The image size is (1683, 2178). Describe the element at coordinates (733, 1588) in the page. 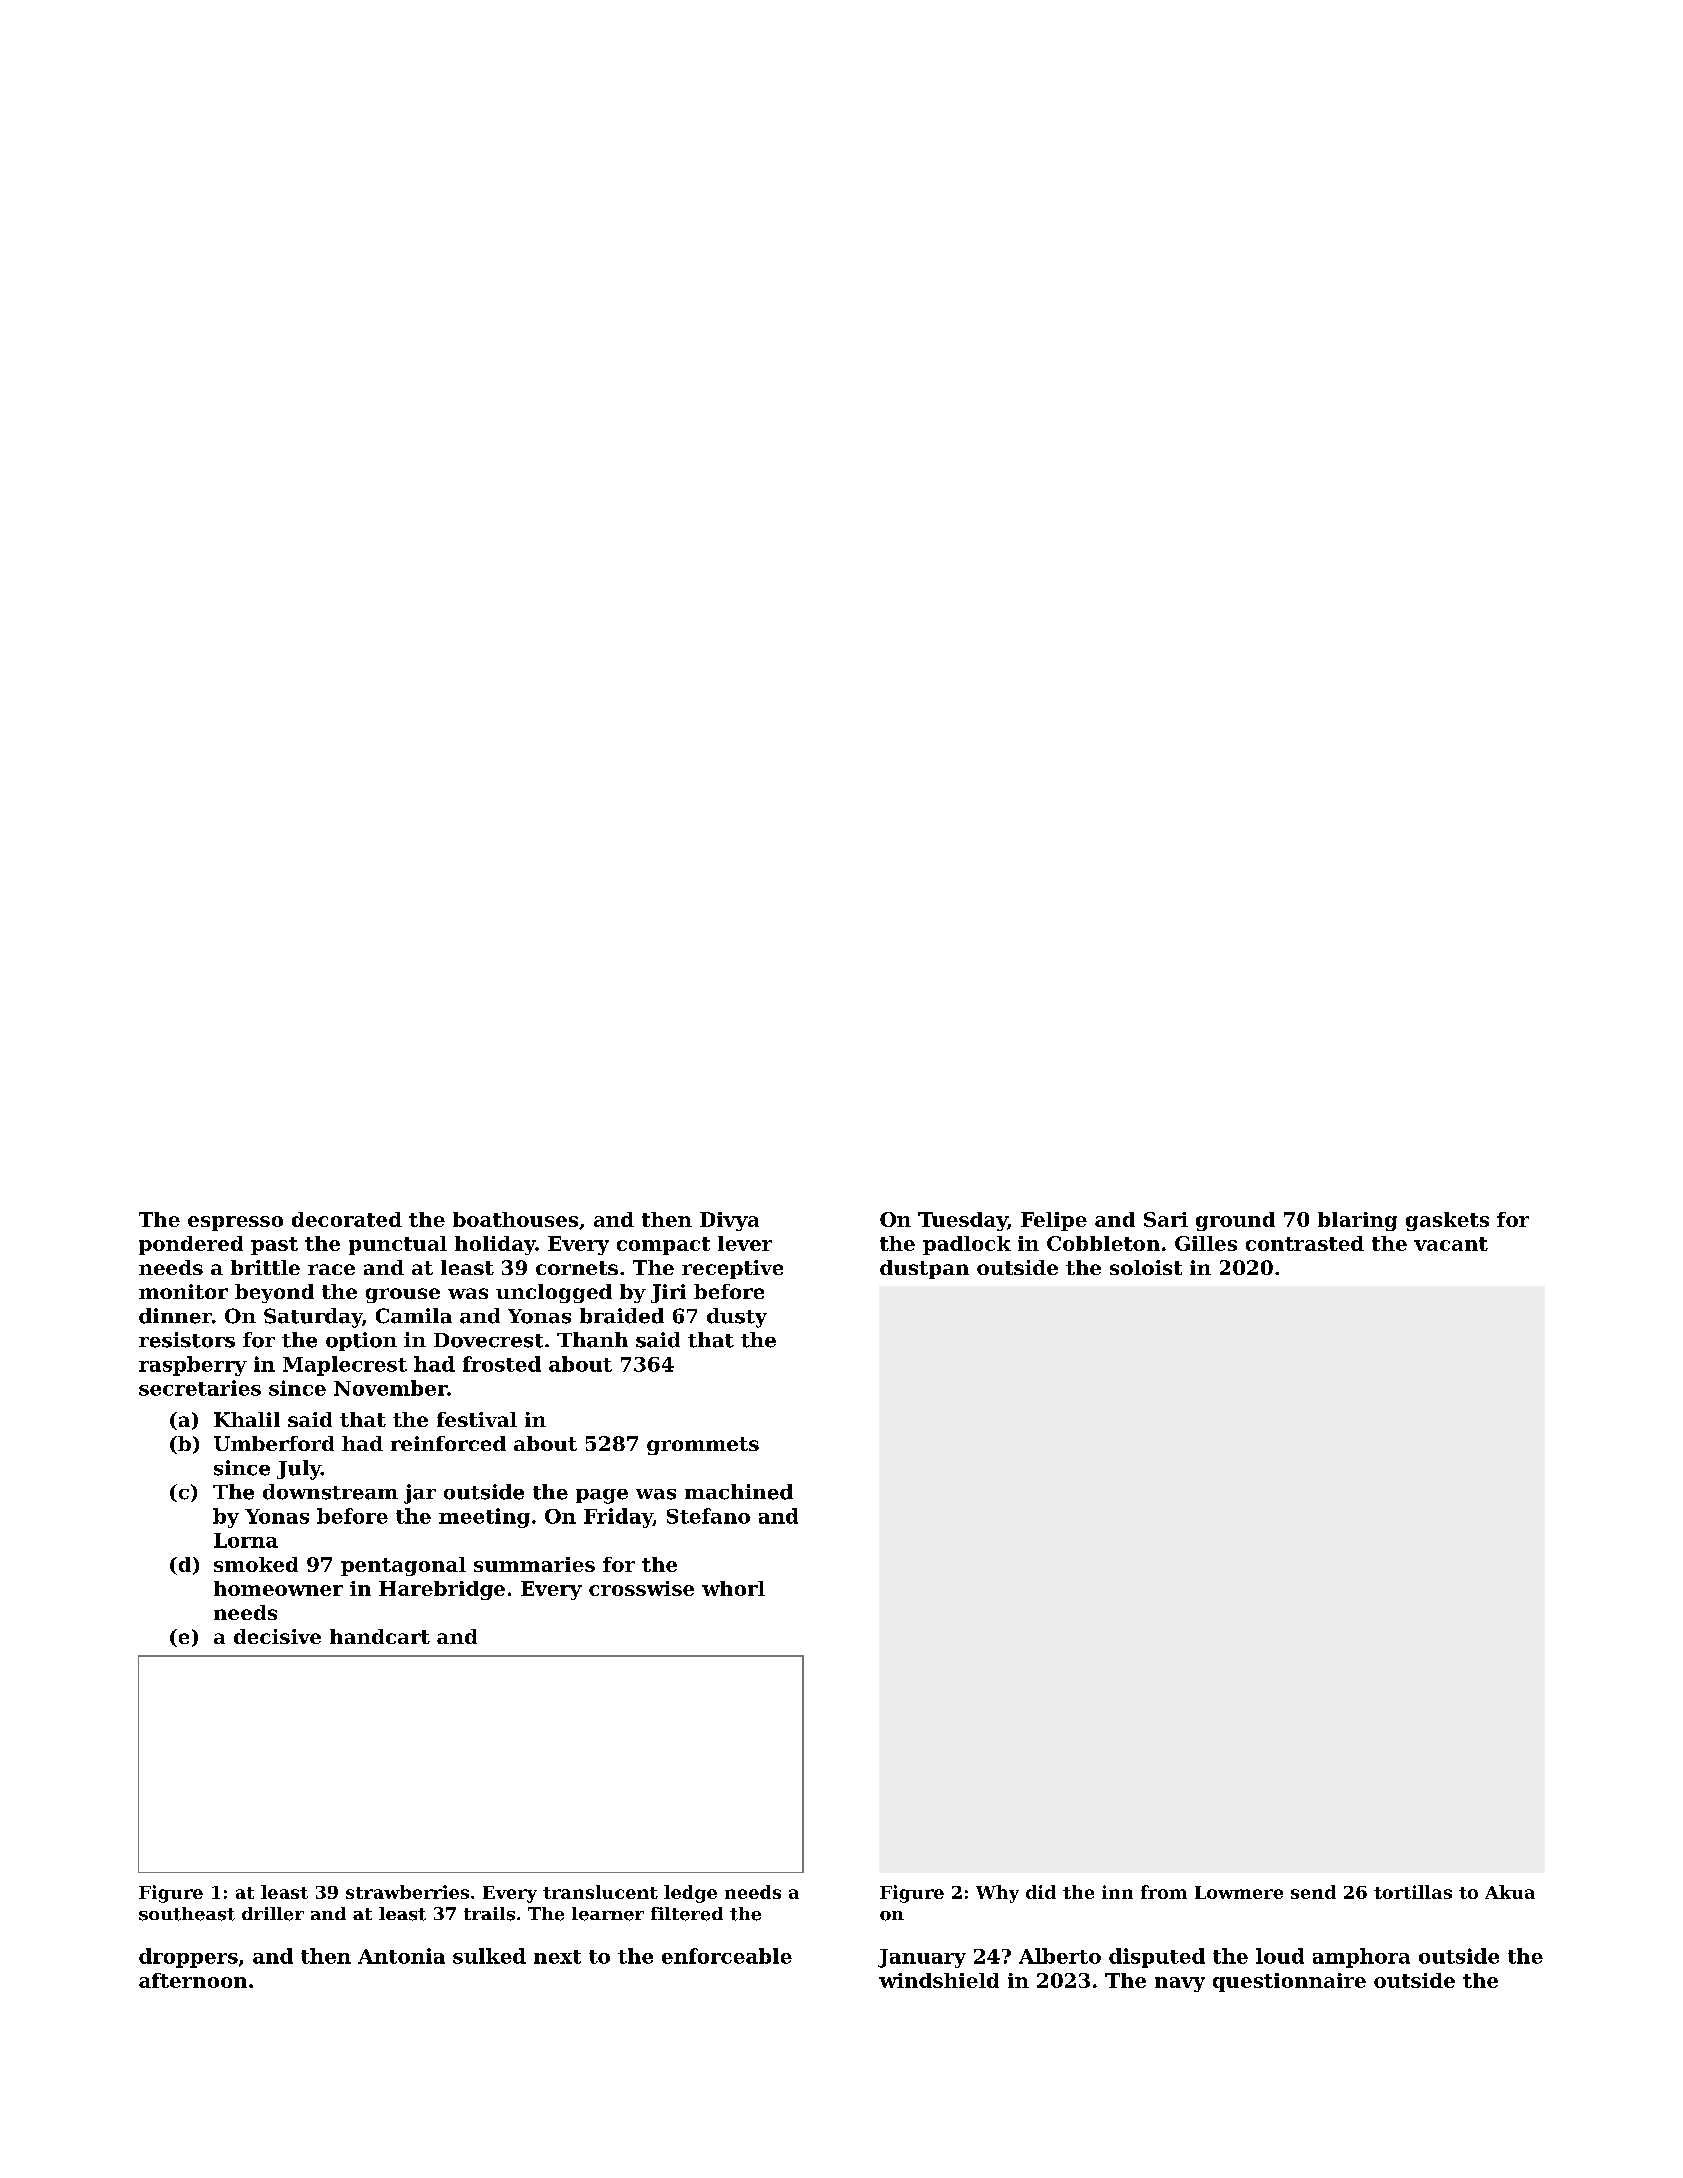

I see `whorl` at that location.
